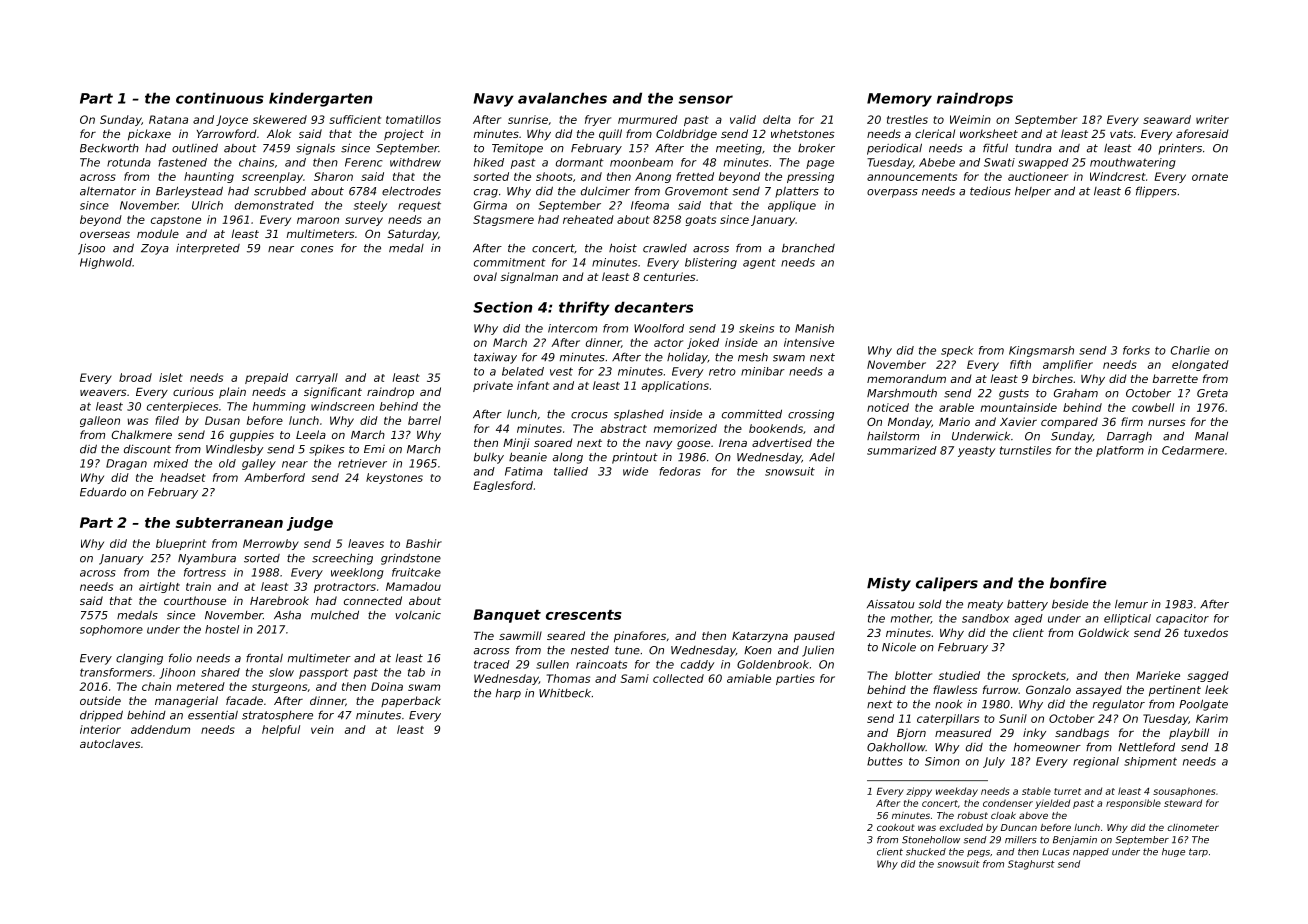 This document has width=1308, height=924. Describe the element at coordinates (149, 135) in the document. I see `pickaxe` at that location.
